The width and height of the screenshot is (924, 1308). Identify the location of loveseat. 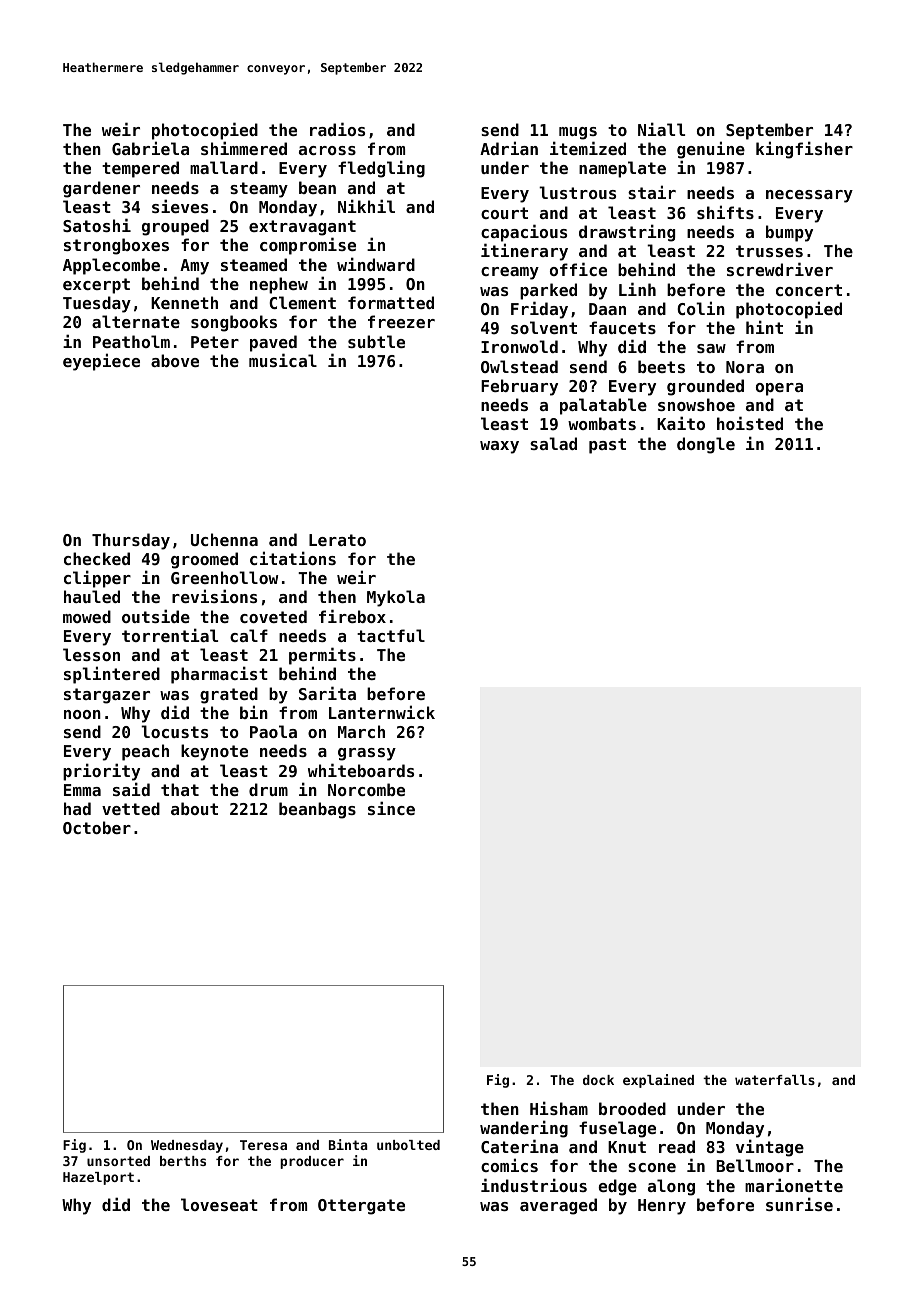
(219, 1204).
